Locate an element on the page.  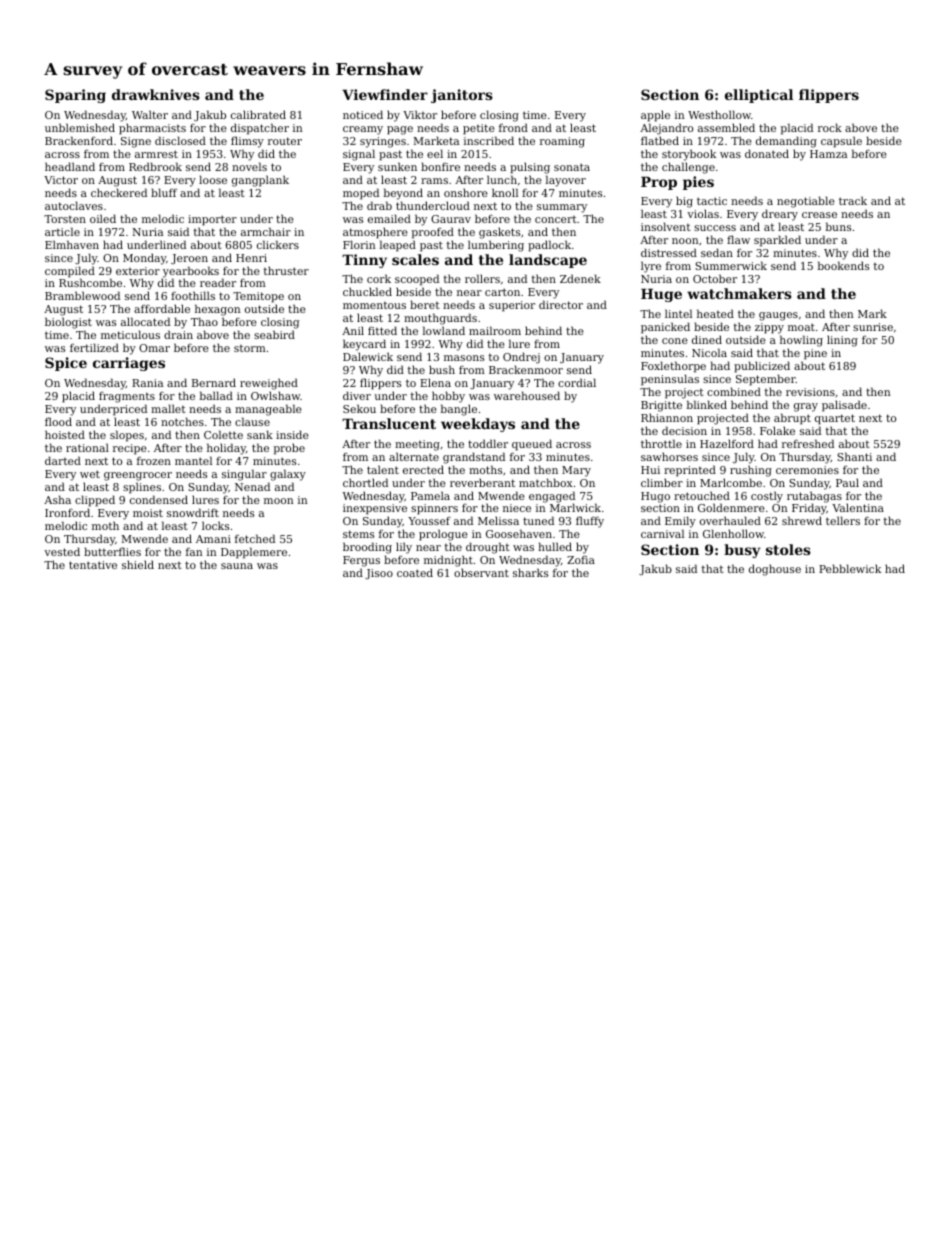
talent is located at coordinates (383, 469).
